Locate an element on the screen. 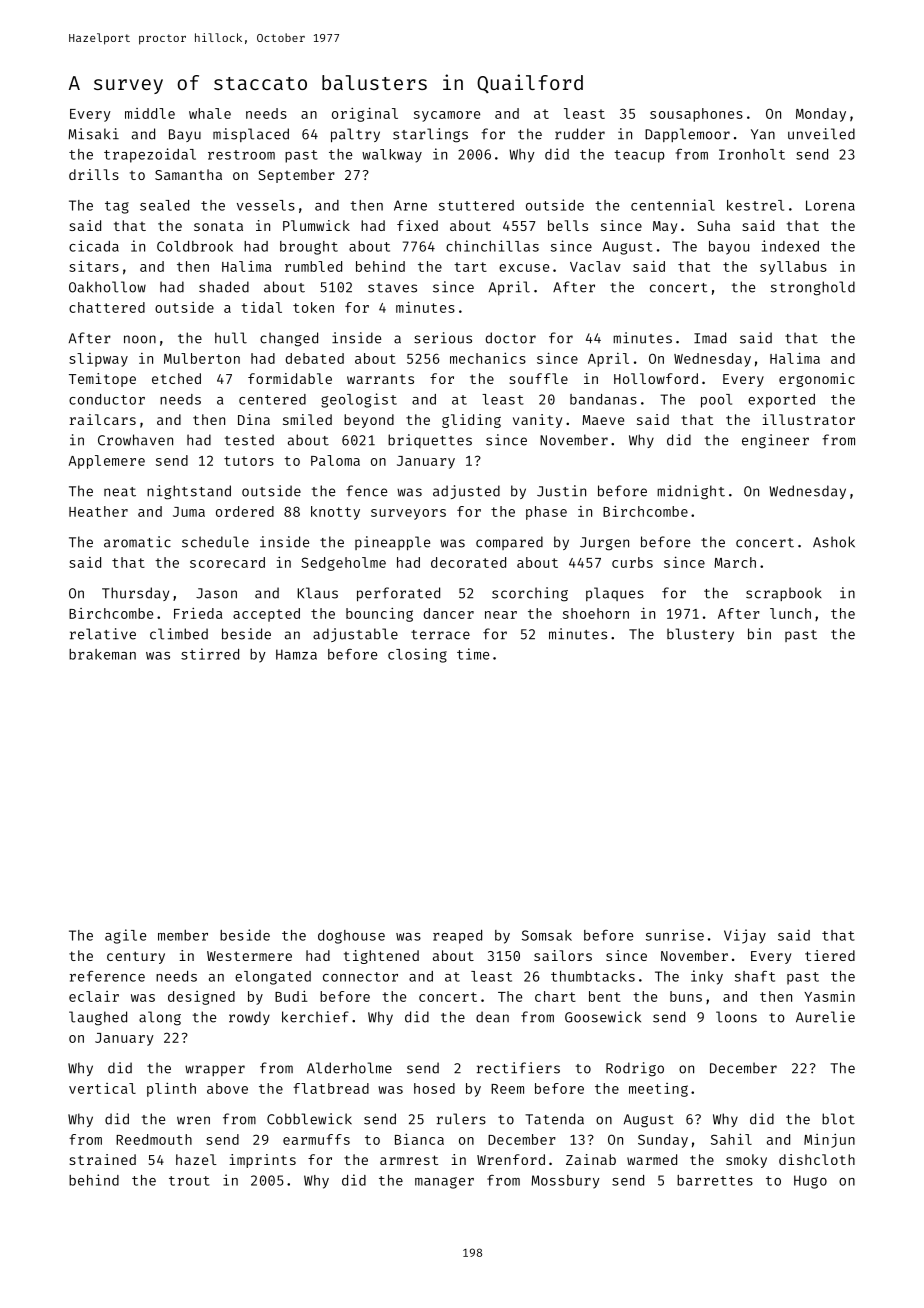 This screenshot has height=1308, width=924. knotty is located at coordinates (335, 513).
